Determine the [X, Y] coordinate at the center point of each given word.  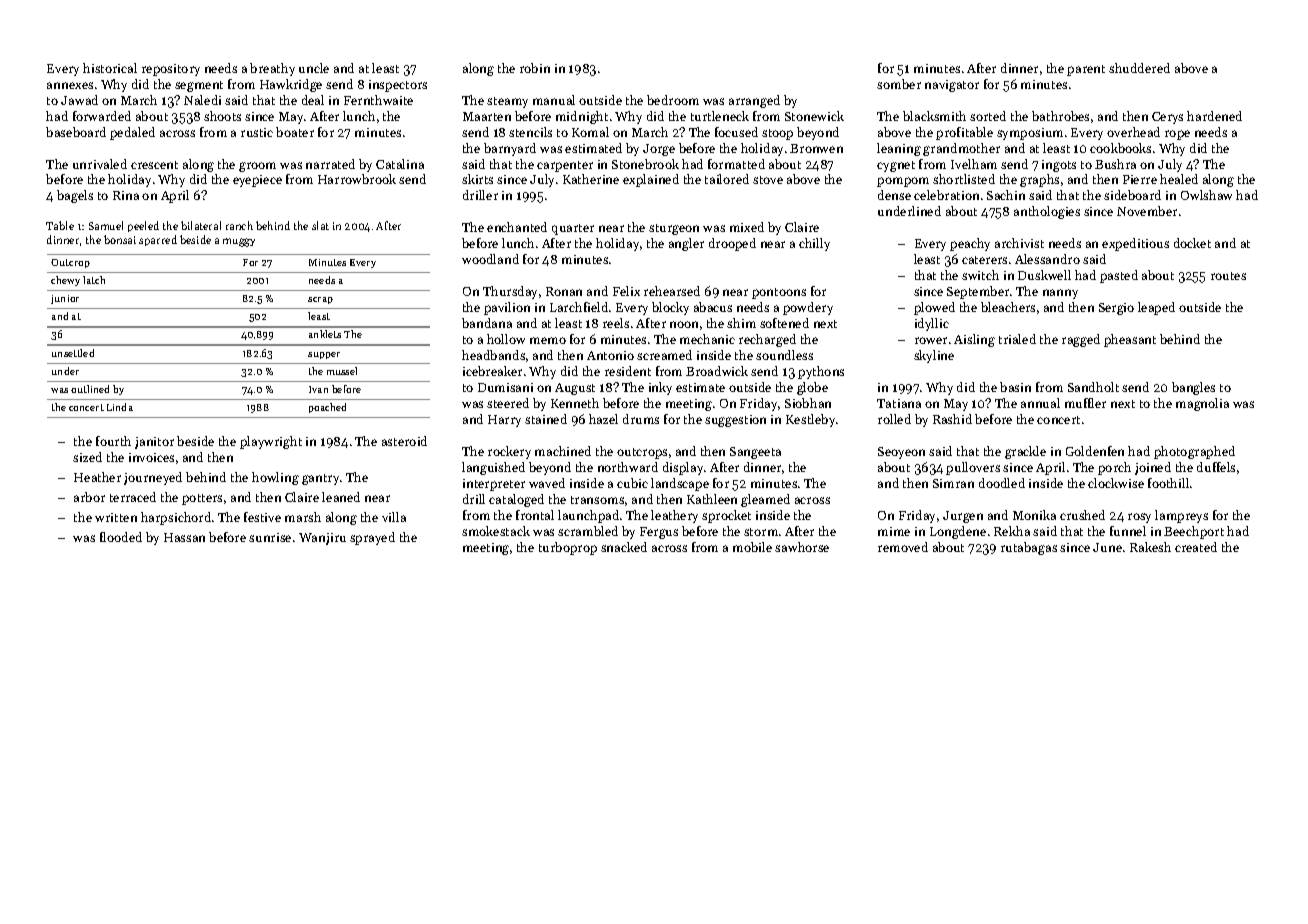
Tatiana [899, 403]
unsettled [73, 353]
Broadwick [717, 371]
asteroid [404, 441]
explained [651, 180]
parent [1086, 70]
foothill [1168, 483]
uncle [314, 68]
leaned [341, 497]
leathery [674, 516]
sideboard [1132, 195]
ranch [239, 225]
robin [535, 68]
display [683, 468]
